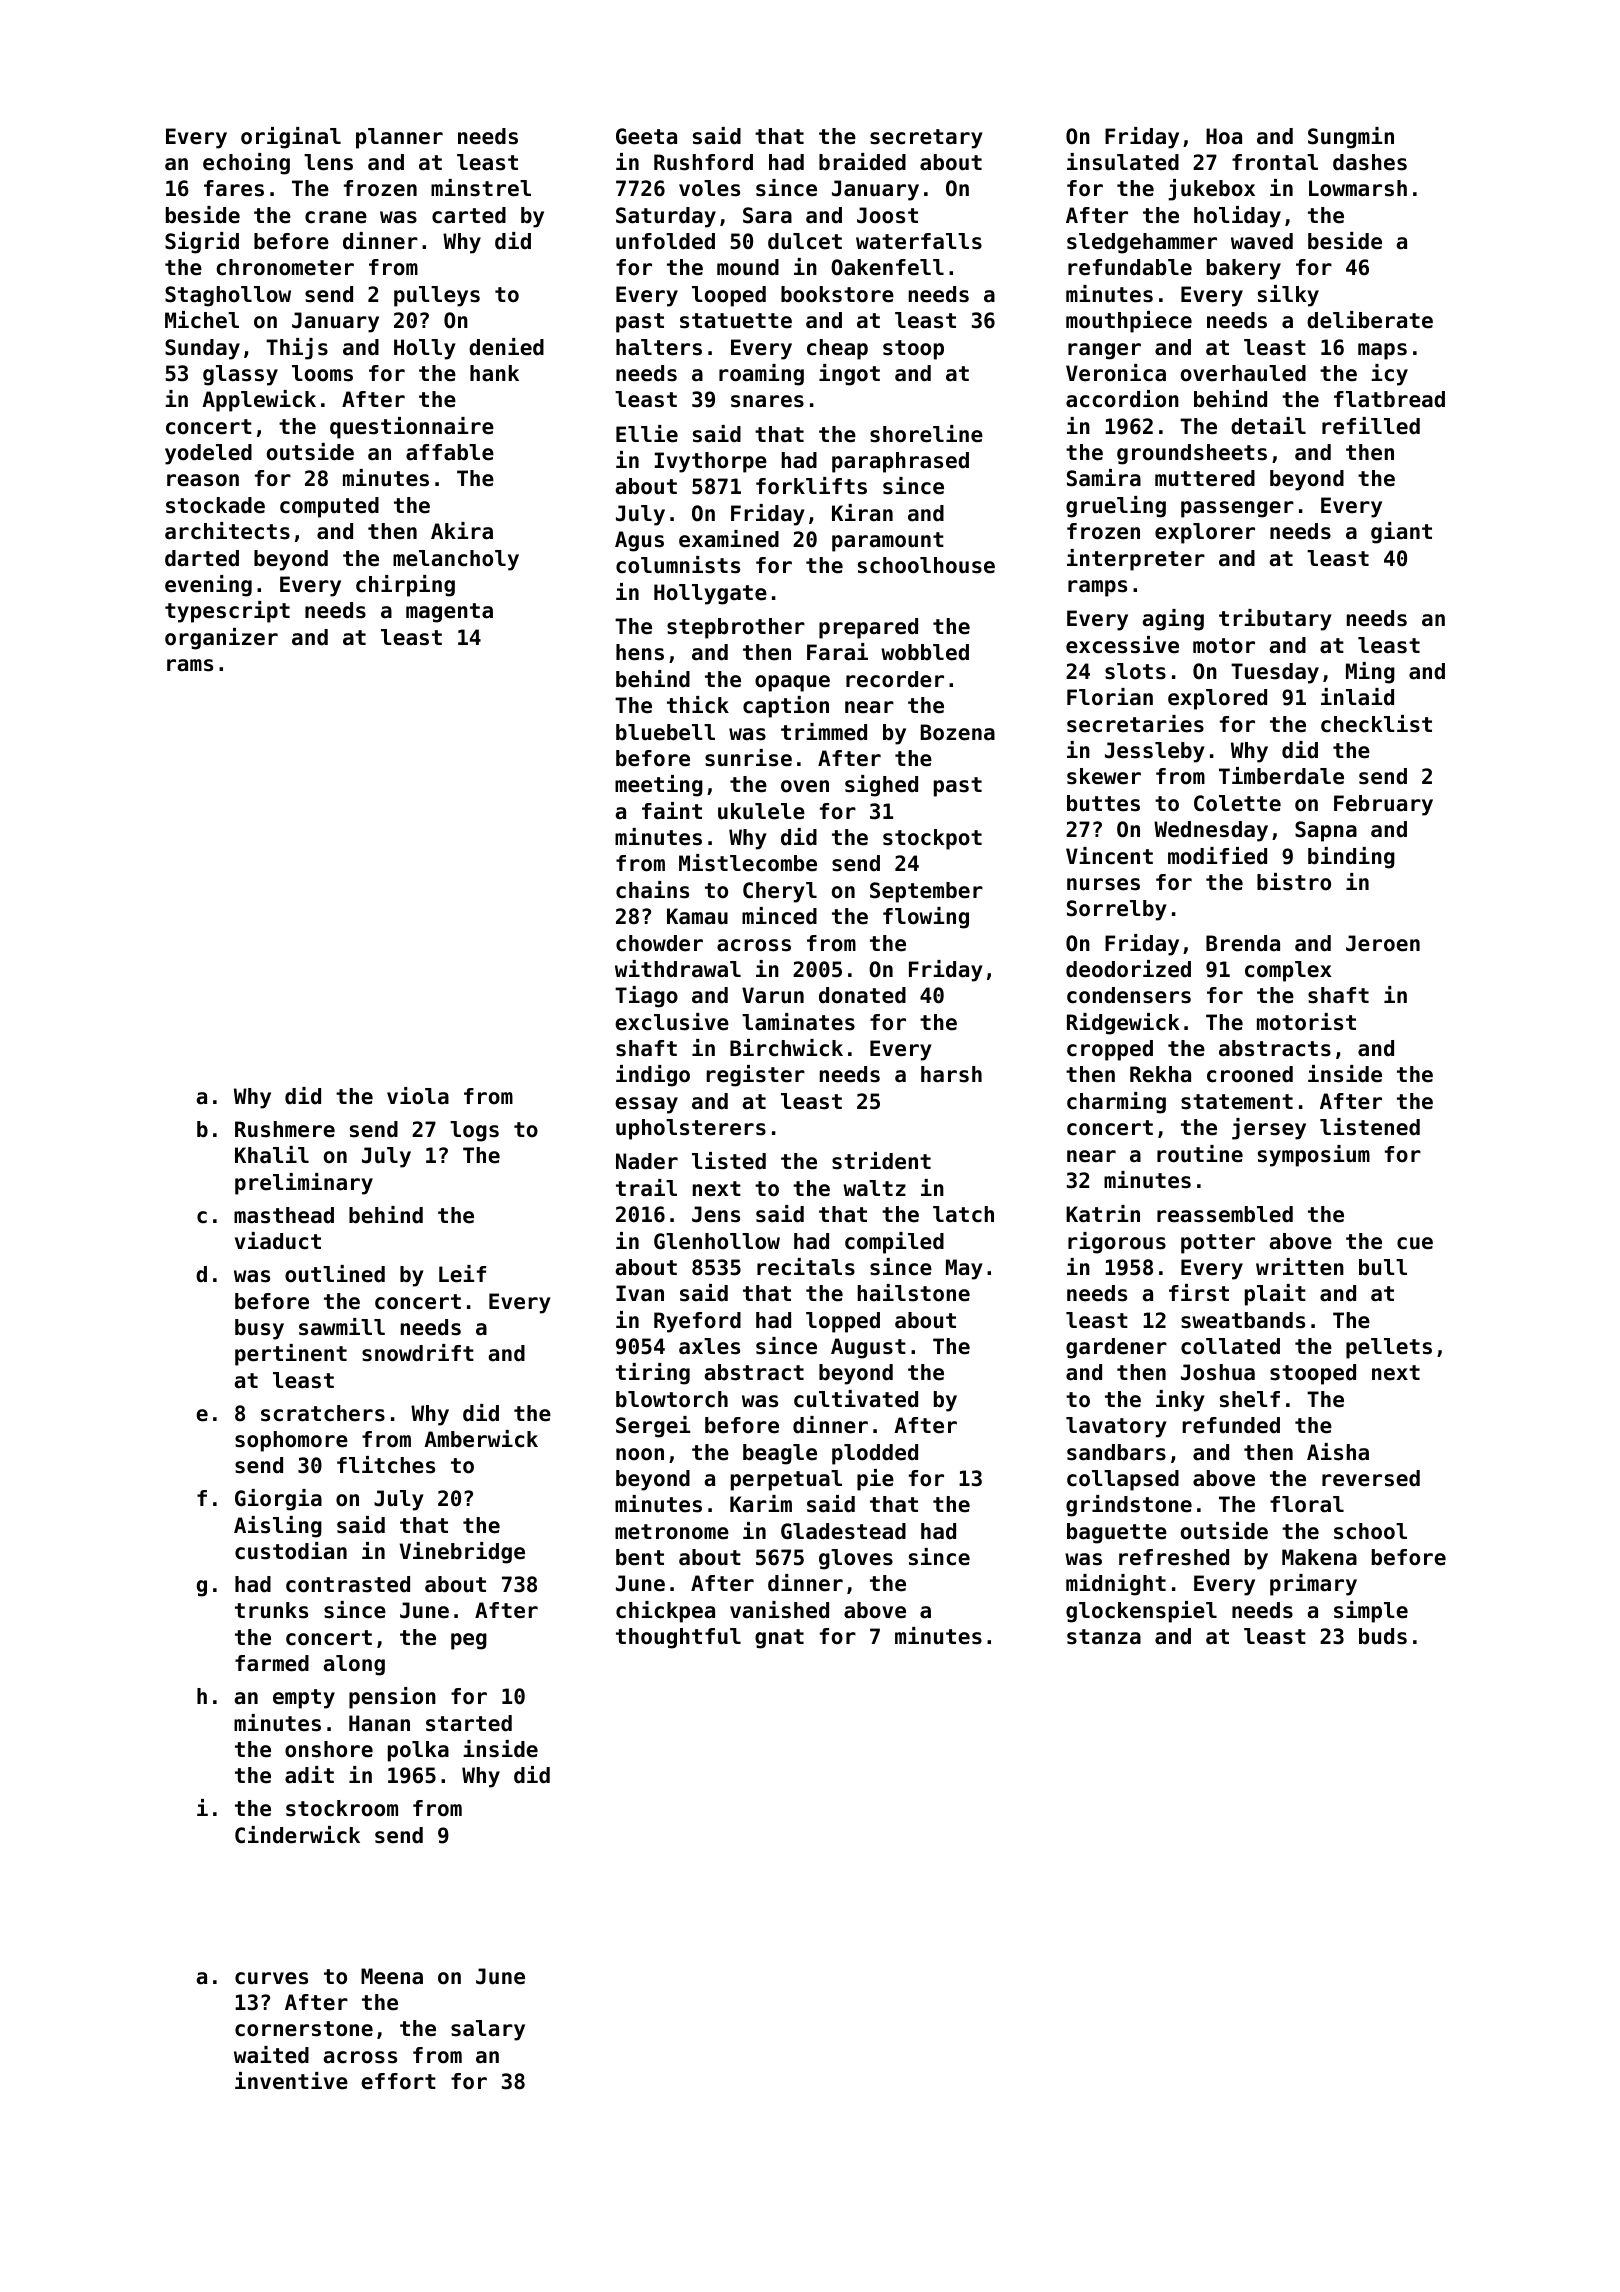 Image resolution: width=1620 pixels, height=2292 pixels. I want to click on refundable, so click(1130, 267).
